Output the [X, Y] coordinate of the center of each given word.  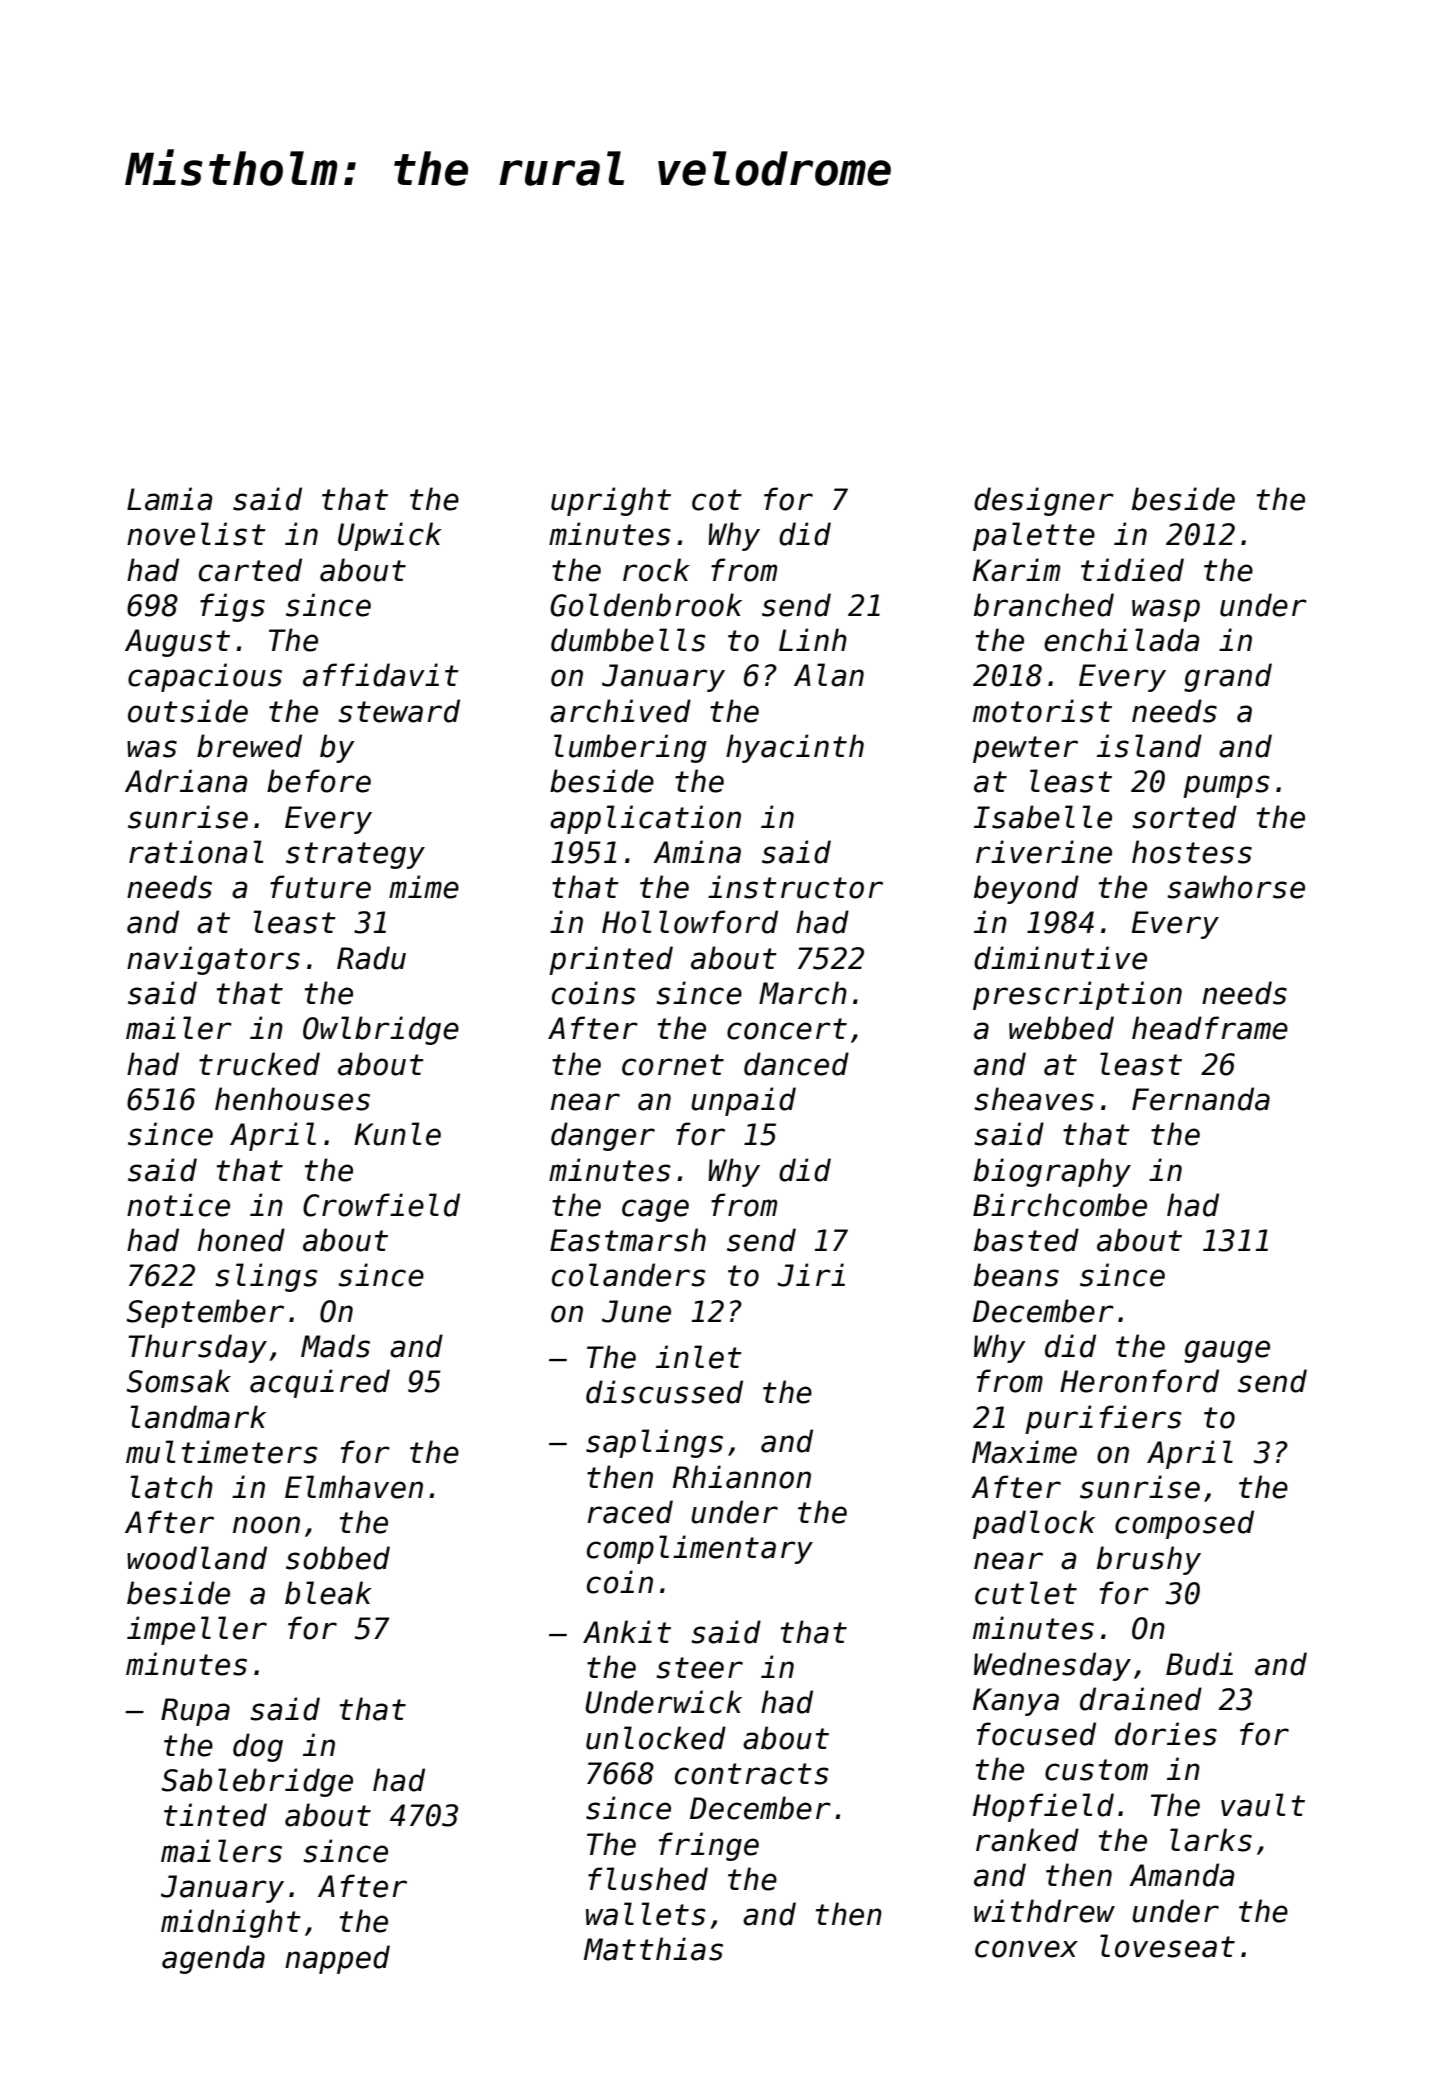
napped [337, 1959]
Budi [1199, 1664]
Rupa [195, 1712]
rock [656, 570]
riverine [1044, 852]
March [803, 993]
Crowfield [381, 1205]
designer [1044, 501]
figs [232, 607]
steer [699, 1668]
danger [603, 1136]
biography [1052, 1172]
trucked [259, 1064]
